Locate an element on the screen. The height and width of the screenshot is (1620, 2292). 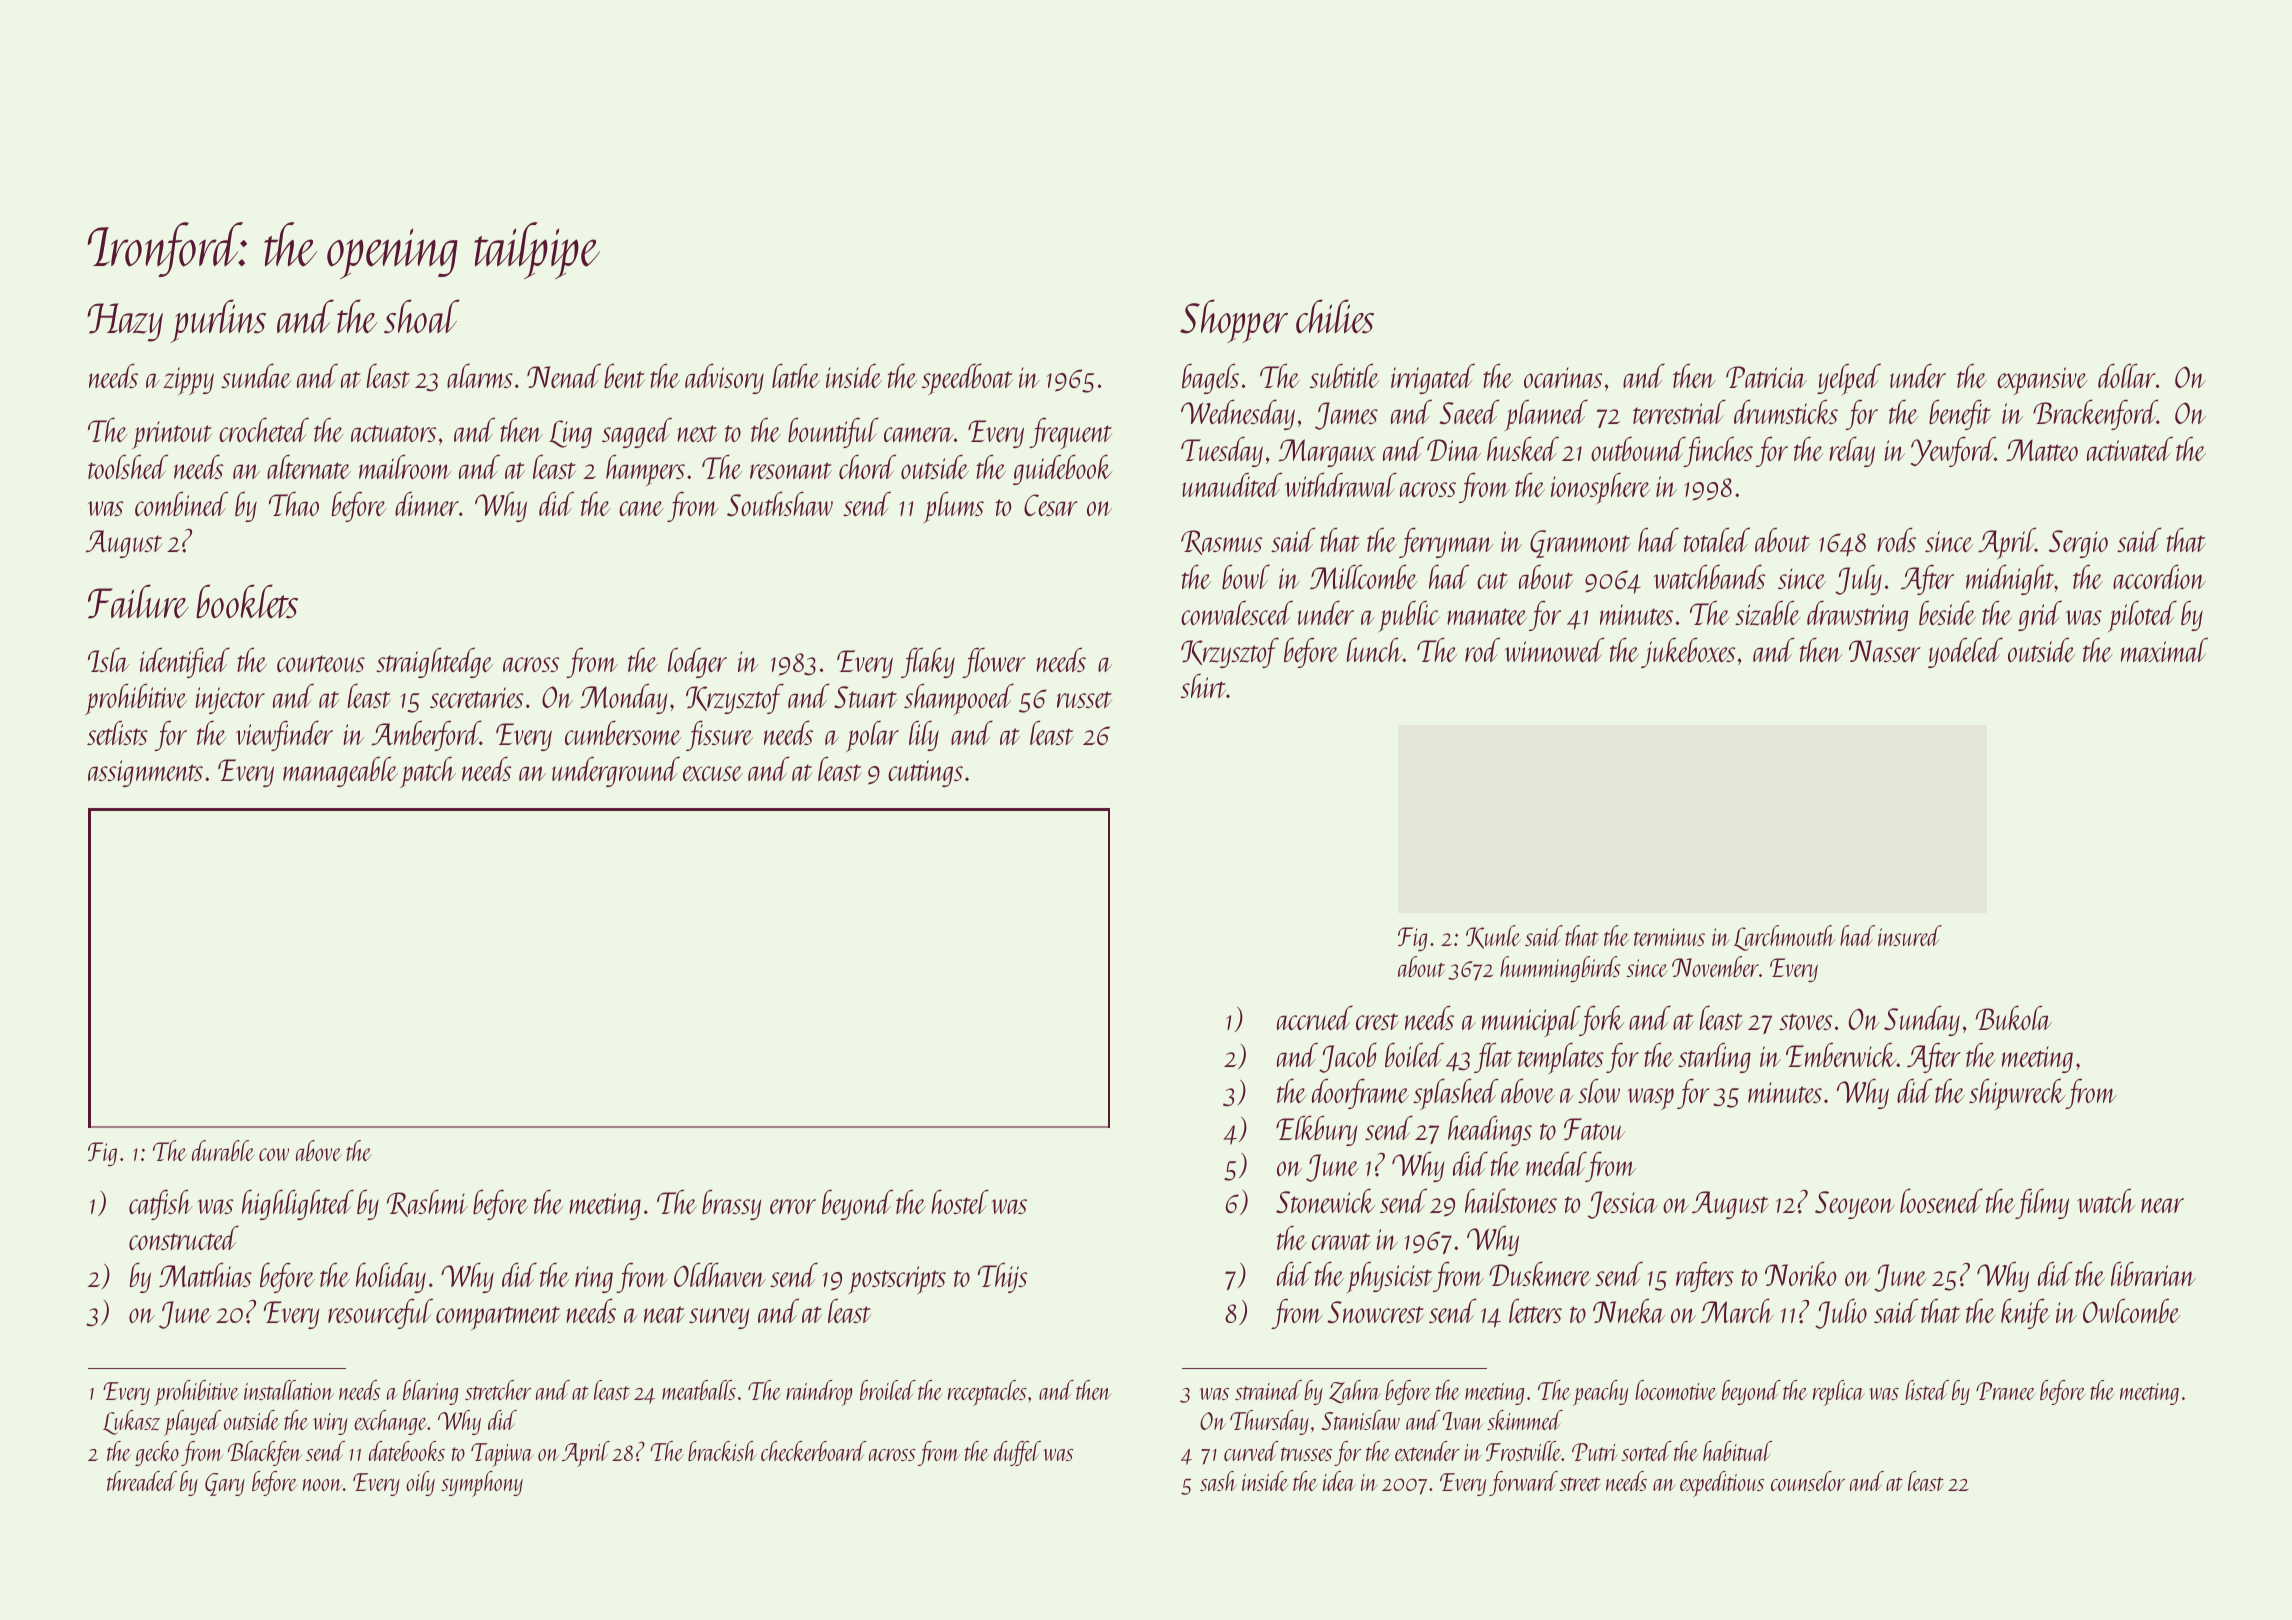
flaky is located at coordinates (928, 662).
